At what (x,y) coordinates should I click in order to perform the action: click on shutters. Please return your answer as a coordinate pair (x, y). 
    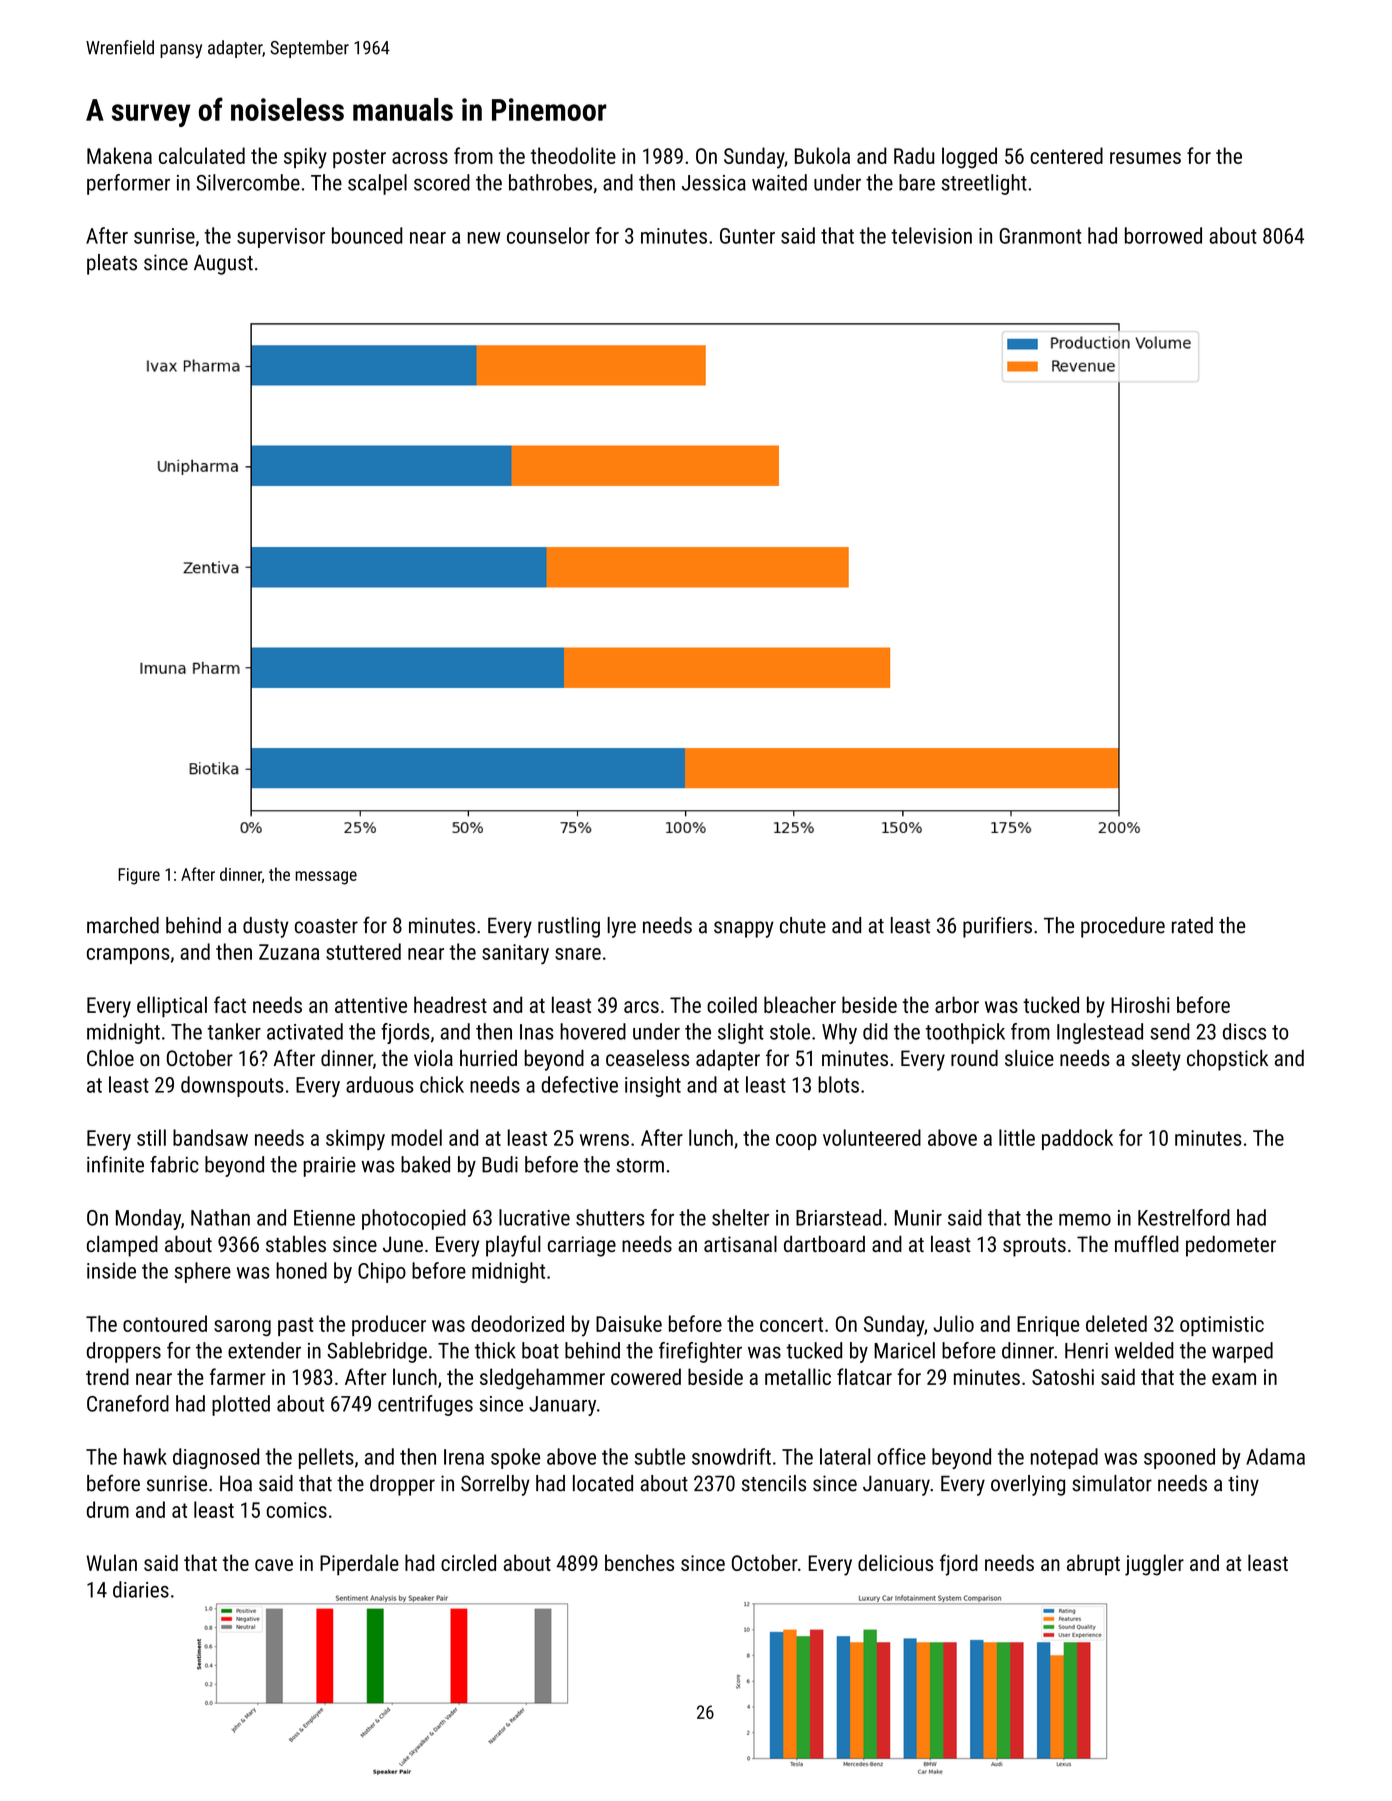
    Looking at the image, I should click on (610, 1217).
